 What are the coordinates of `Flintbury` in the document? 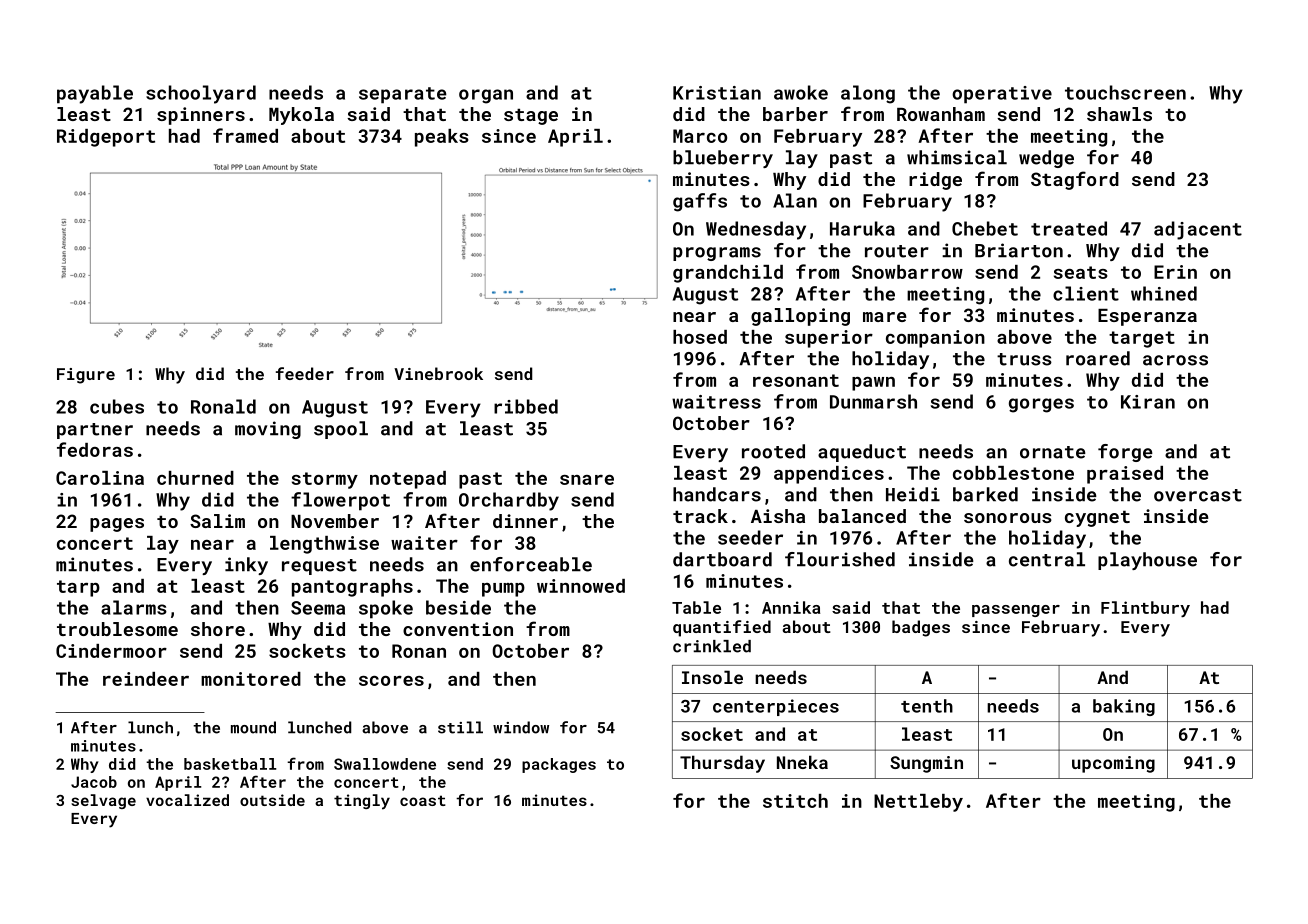 It's located at (1145, 609).
